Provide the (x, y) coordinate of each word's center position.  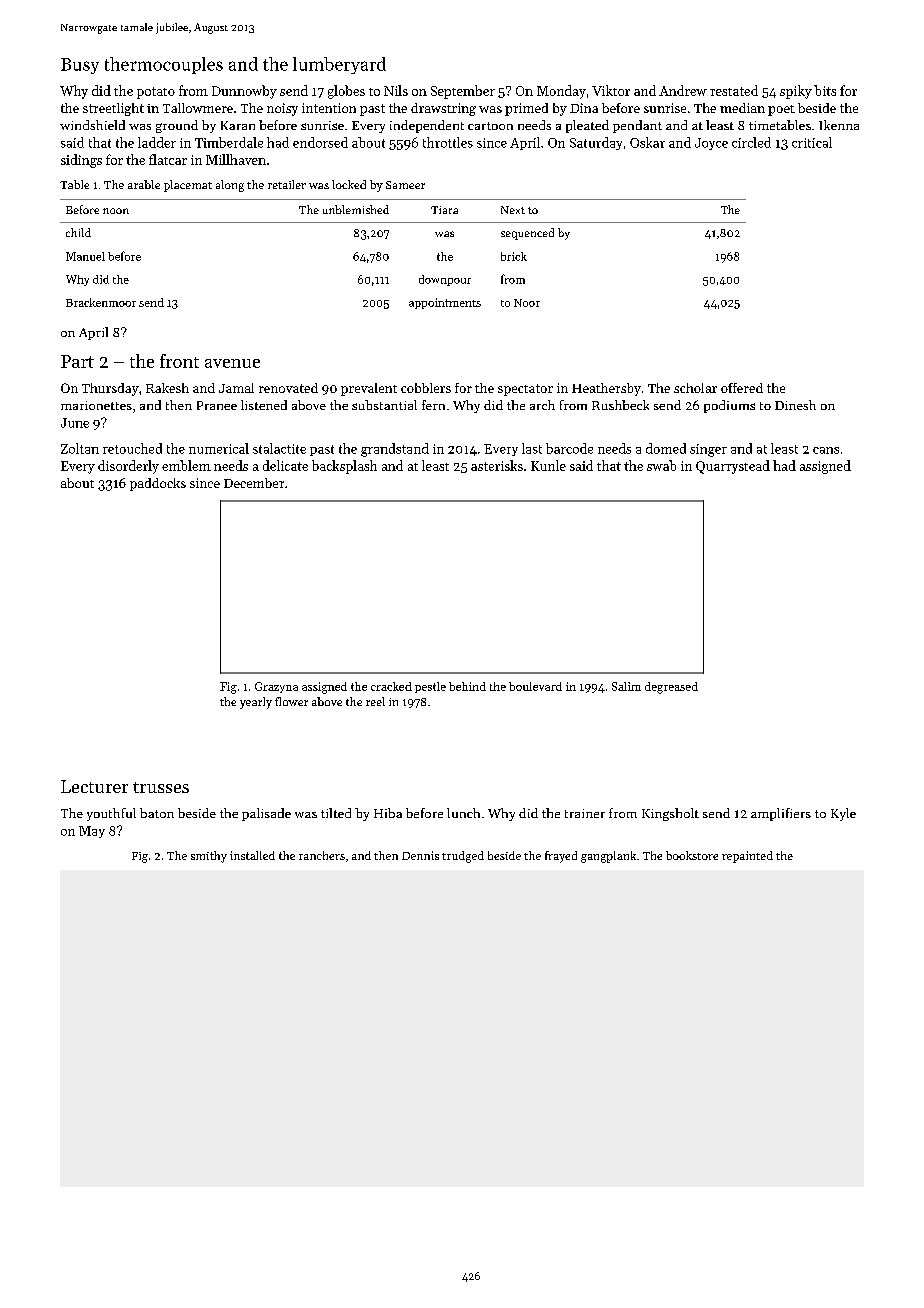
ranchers (322, 855)
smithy (209, 857)
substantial (384, 405)
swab (661, 465)
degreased (671, 688)
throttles (448, 142)
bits (825, 90)
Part (77, 361)
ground (177, 126)
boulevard (535, 686)
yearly (256, 703)
